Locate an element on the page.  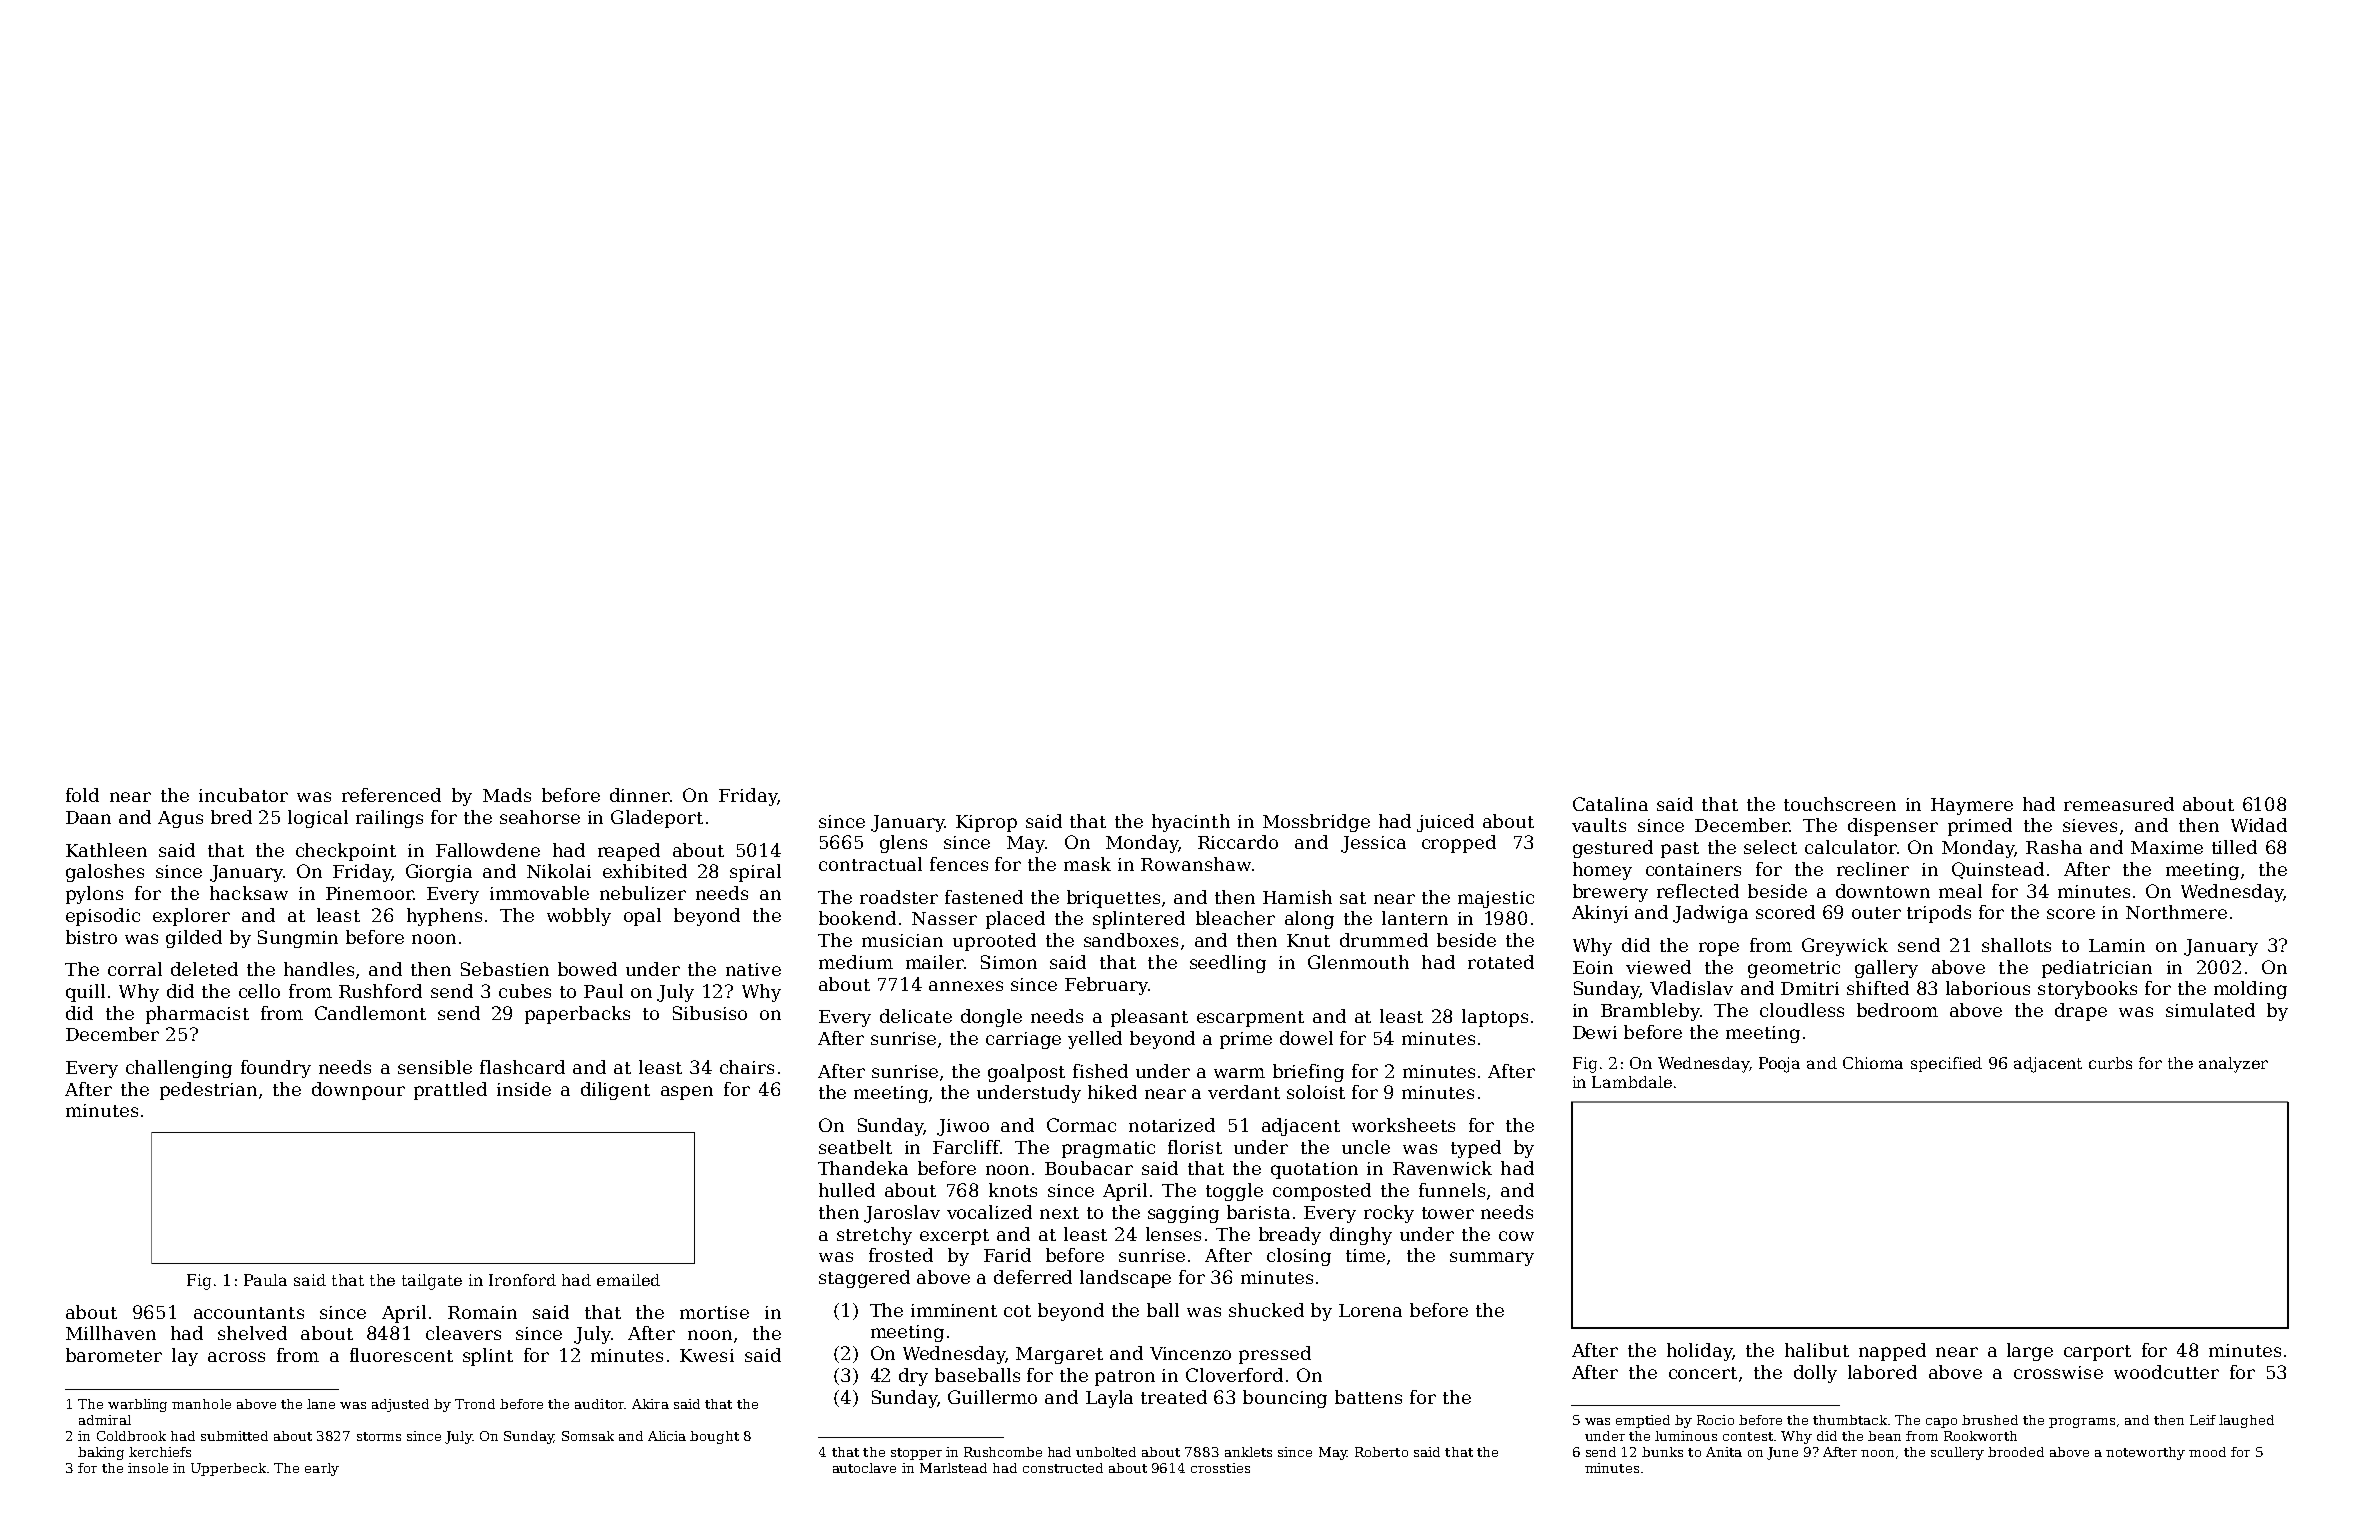
reflected is located at coordinates (1698, 891).
